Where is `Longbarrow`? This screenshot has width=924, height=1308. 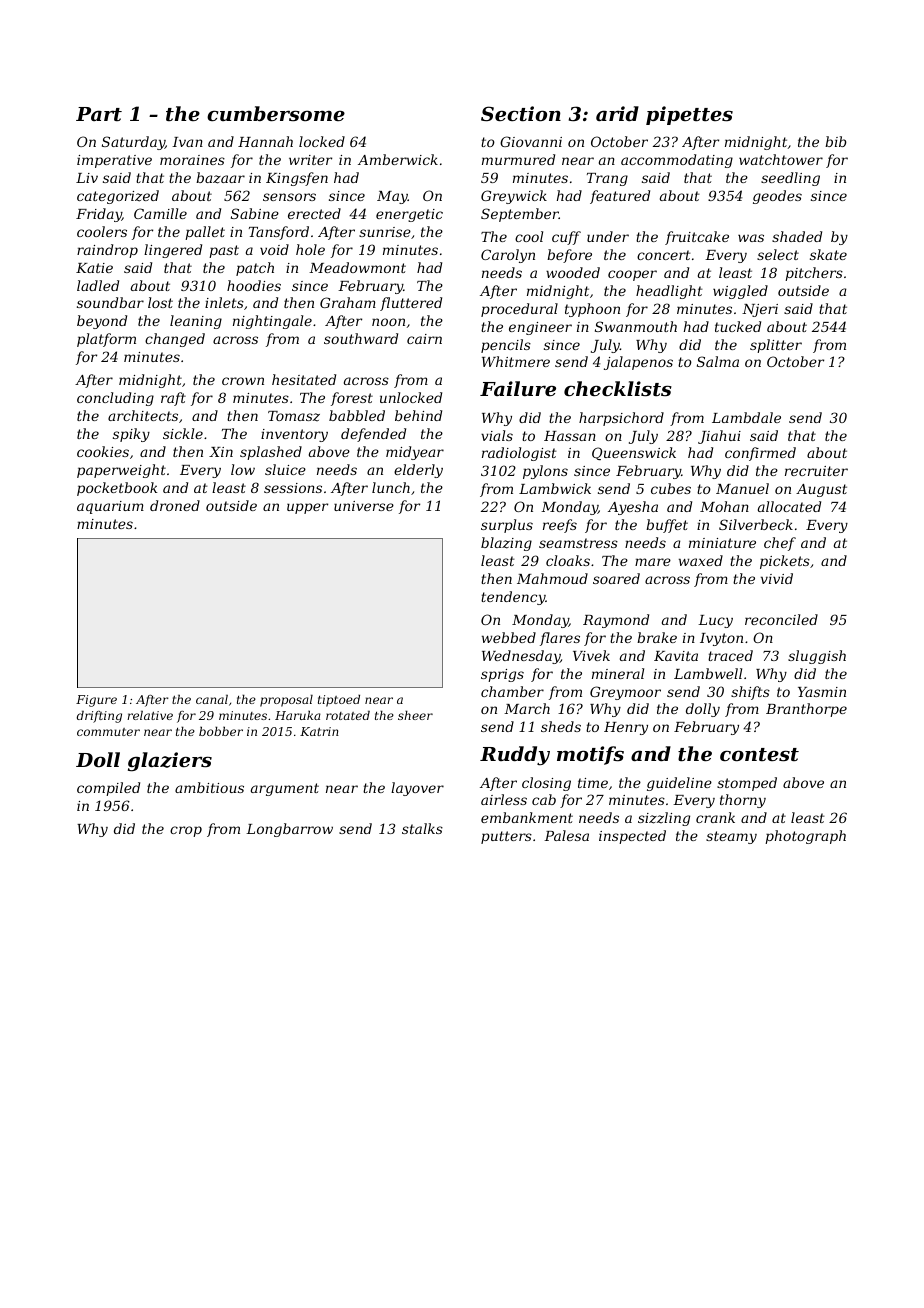 Longbarrow is located at coordinates (289, 830).
